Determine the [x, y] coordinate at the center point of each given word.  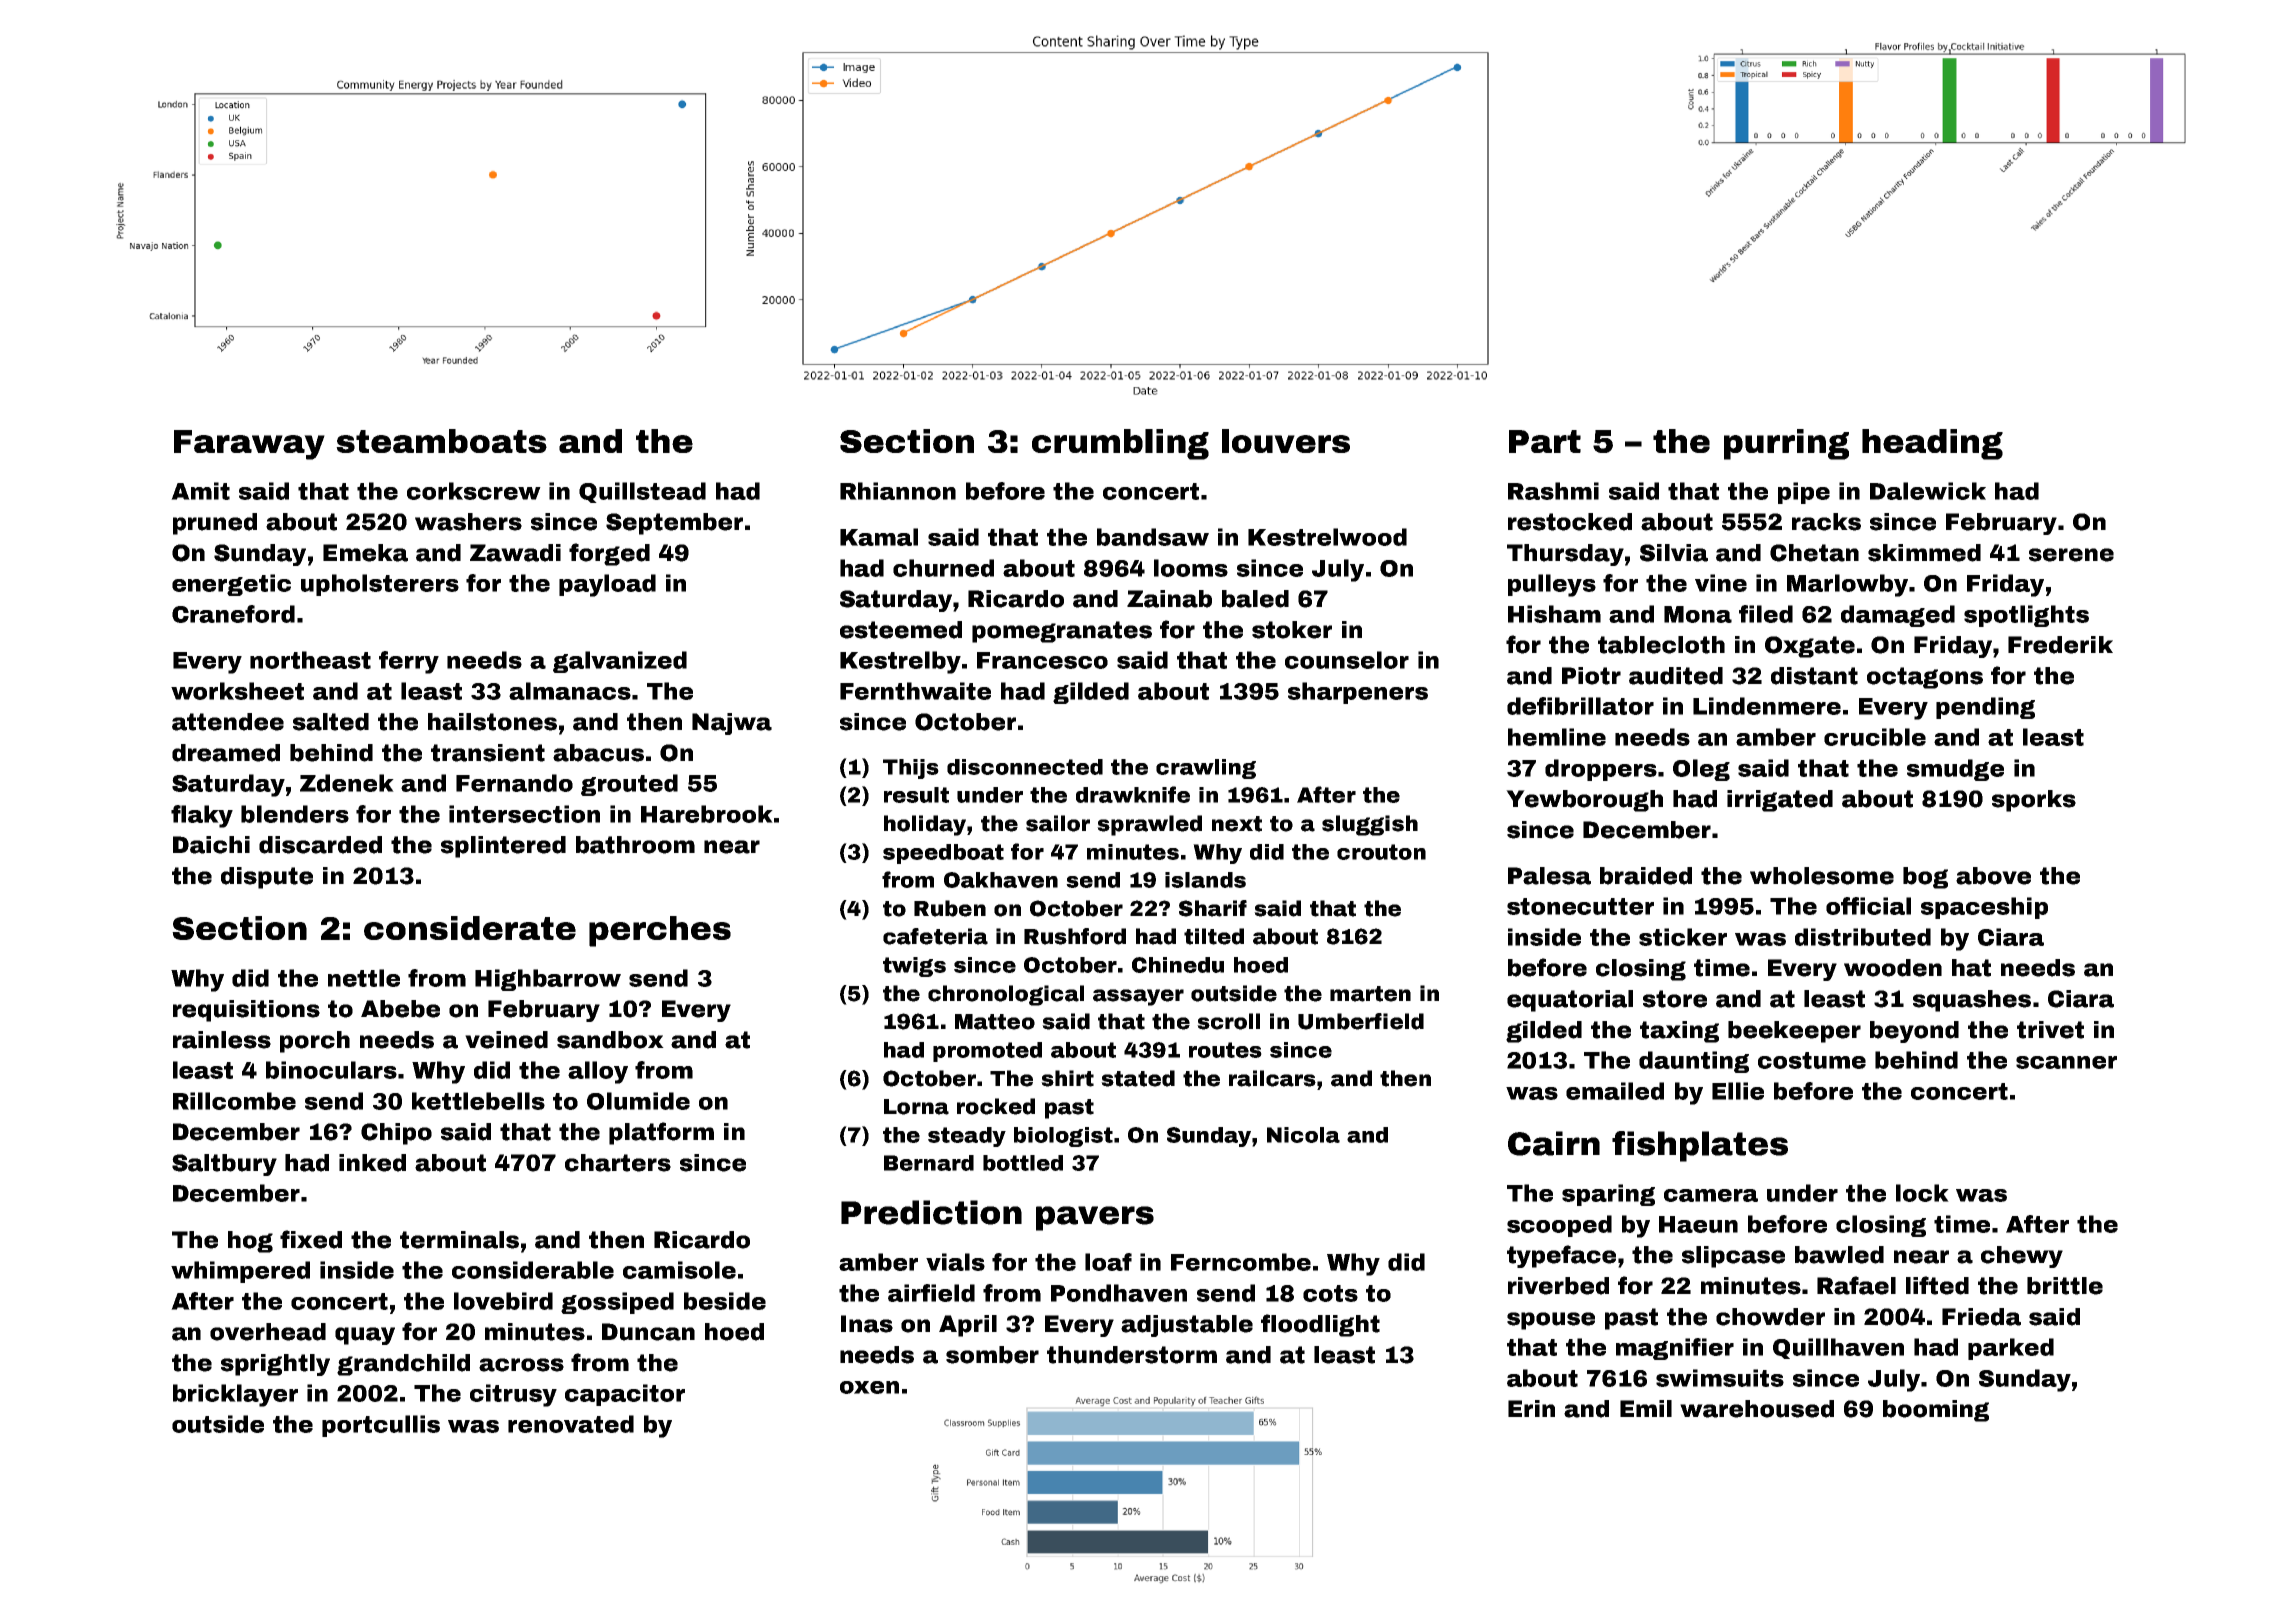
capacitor [625, 1395]
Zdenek [347, 783]
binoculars [331, 1070]
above [1993, 876]
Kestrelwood [1327, 537]
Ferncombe [1241, 1262]
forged [609, 554]
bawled [1839, 1255]
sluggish [1370, 825]
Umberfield [1361, 1021]
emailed [1615, 1091]
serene [2071, 555]
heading [1932, 444]
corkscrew [474, 491]
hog [250, 1242]
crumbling [1120, 444]
